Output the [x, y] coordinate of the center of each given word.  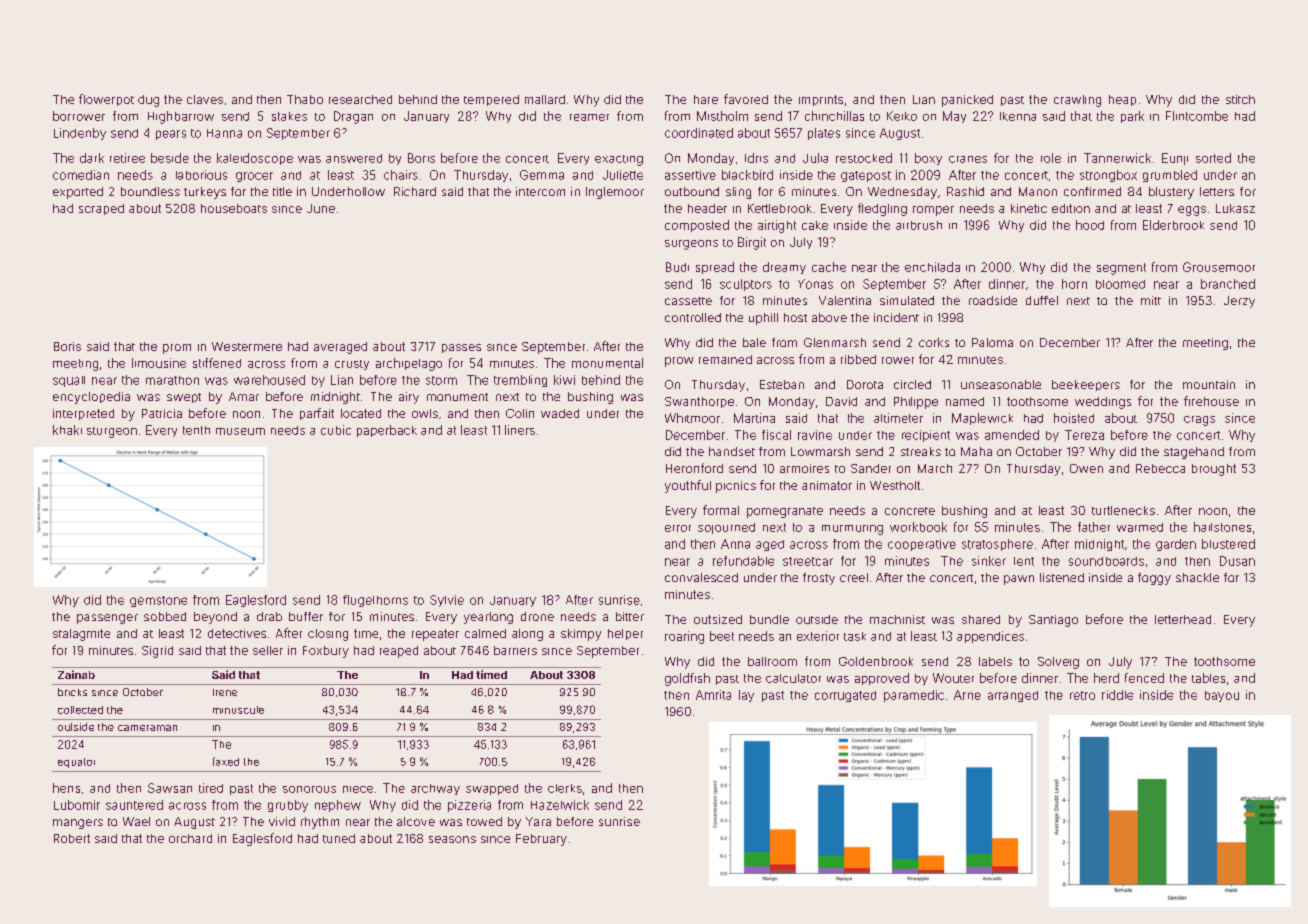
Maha [976, 451]
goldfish [687, 679]
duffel [1042, 300]
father [1094, 527]
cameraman [147, 728]
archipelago [409, 364]
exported [78, 193]
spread [715, 268]
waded [560, 413]
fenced [1144, 678]
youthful [688, 486]
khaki [67, 430]
